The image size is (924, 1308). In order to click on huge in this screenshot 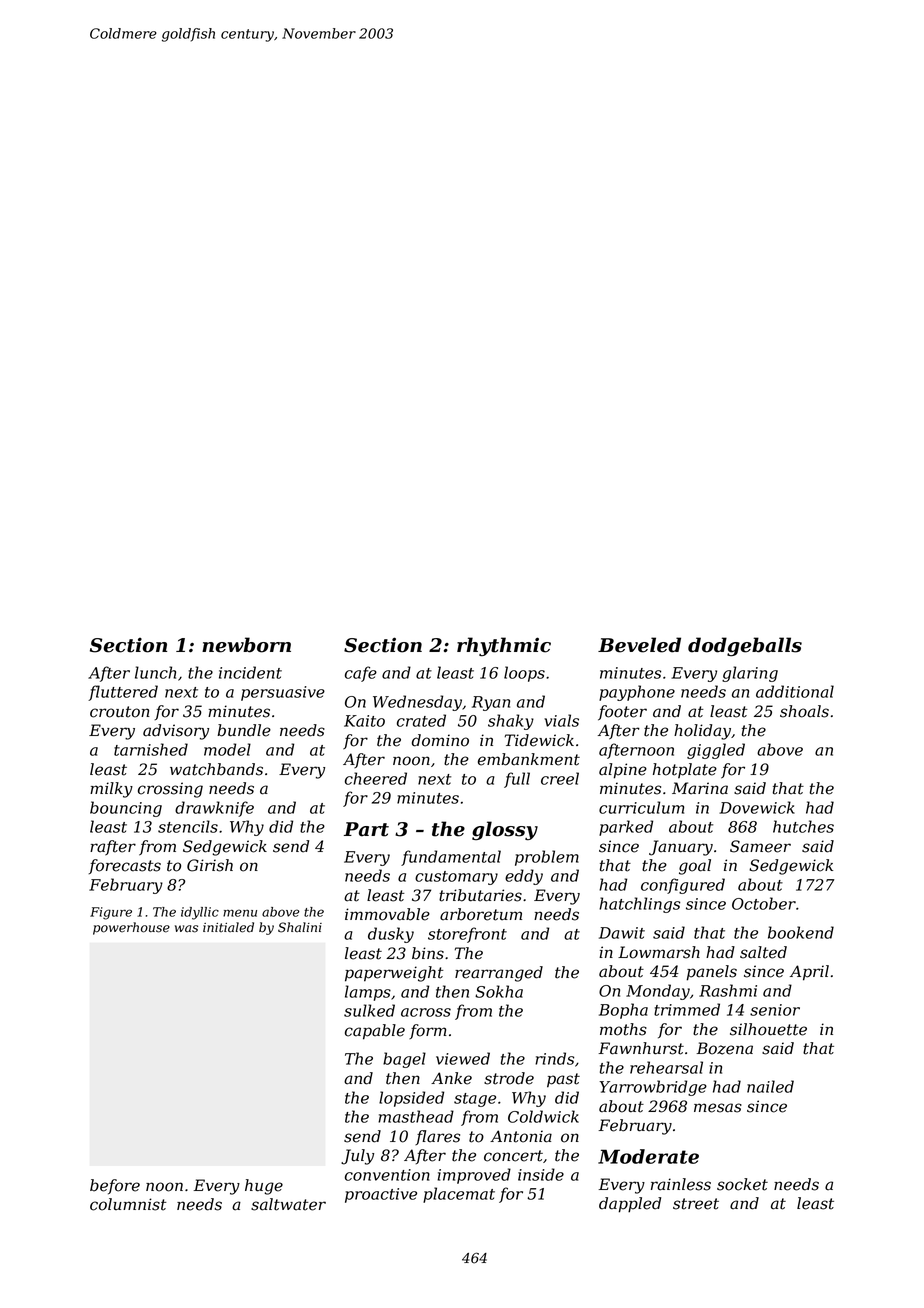, I will do `click(264, 1187)`.
